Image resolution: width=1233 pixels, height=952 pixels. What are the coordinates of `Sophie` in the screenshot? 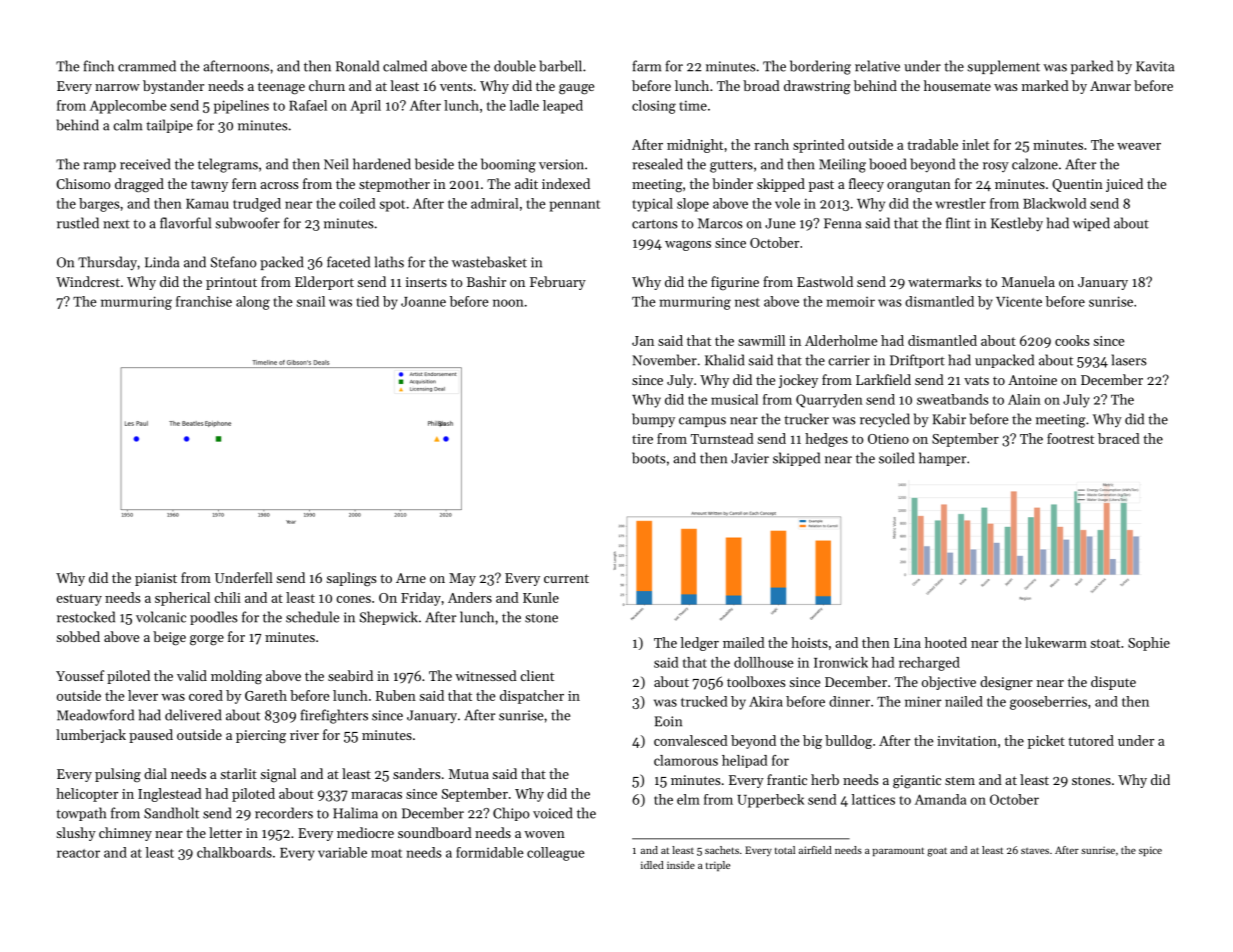 It's located at (1149, 644).
